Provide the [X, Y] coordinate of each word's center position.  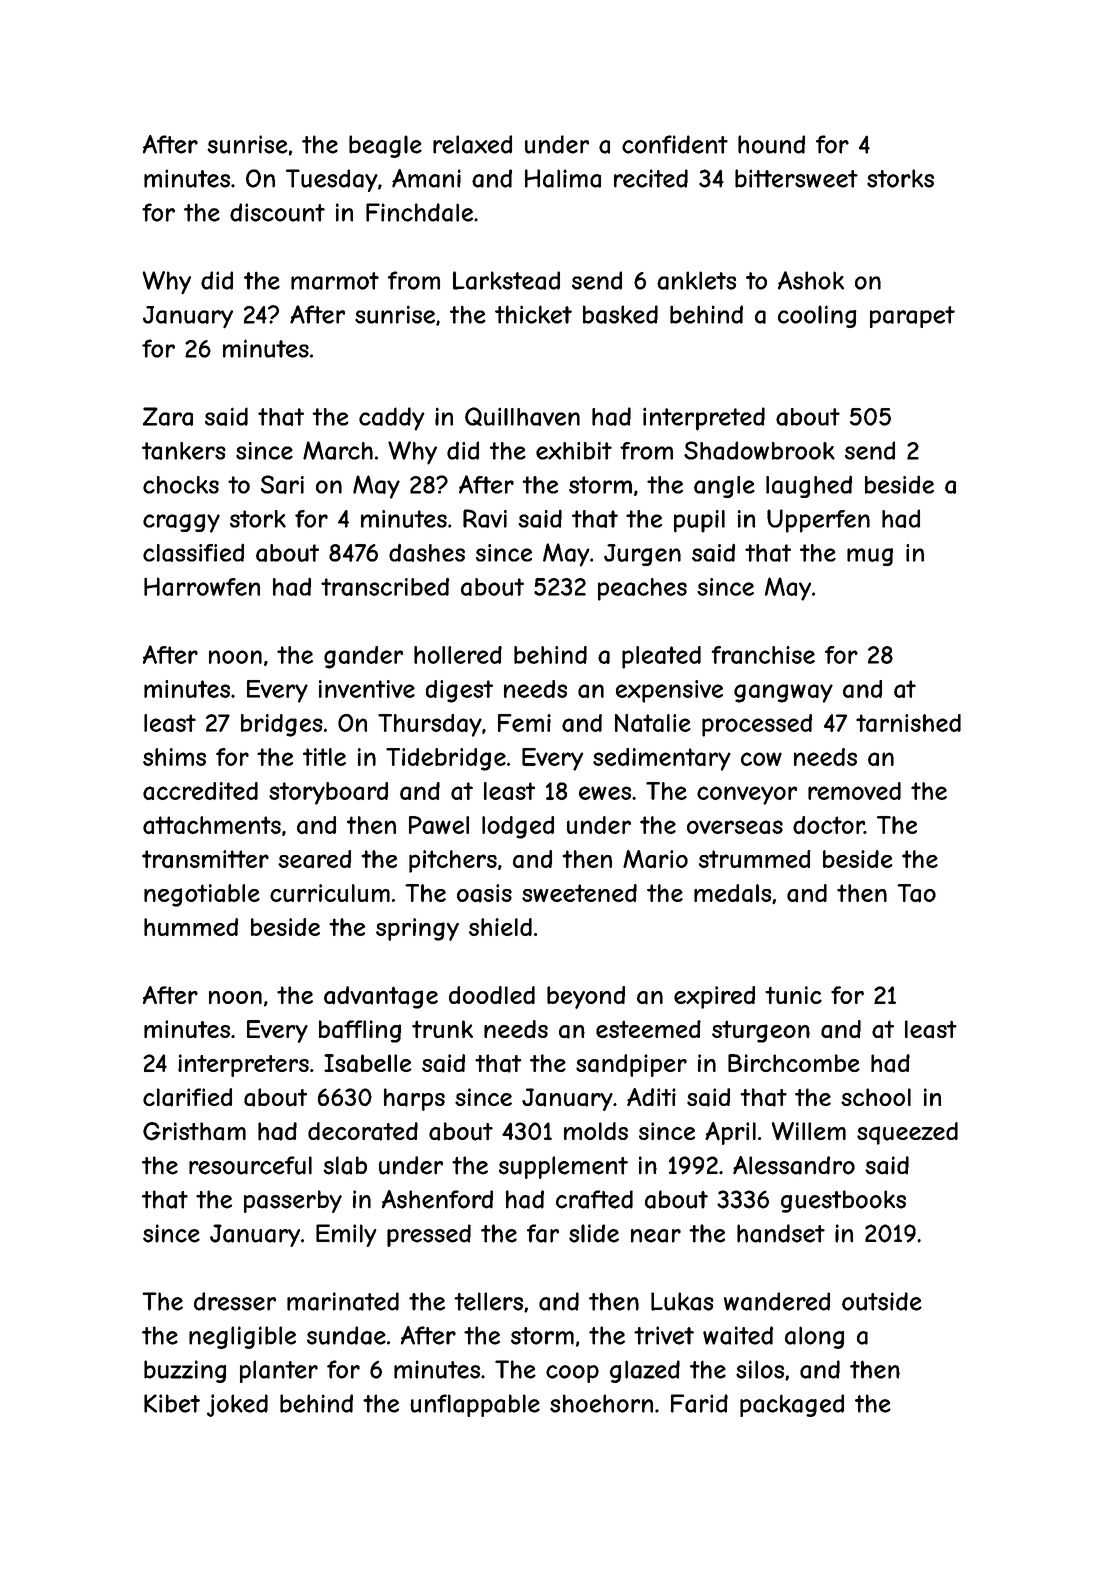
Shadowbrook [759, 450]
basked [620, 314]
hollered [458, 655]
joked [237, 1405]
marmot [335, 281]
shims [174, 757]
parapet [912, 317]
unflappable [475, 1405]
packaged [792, 1405]
